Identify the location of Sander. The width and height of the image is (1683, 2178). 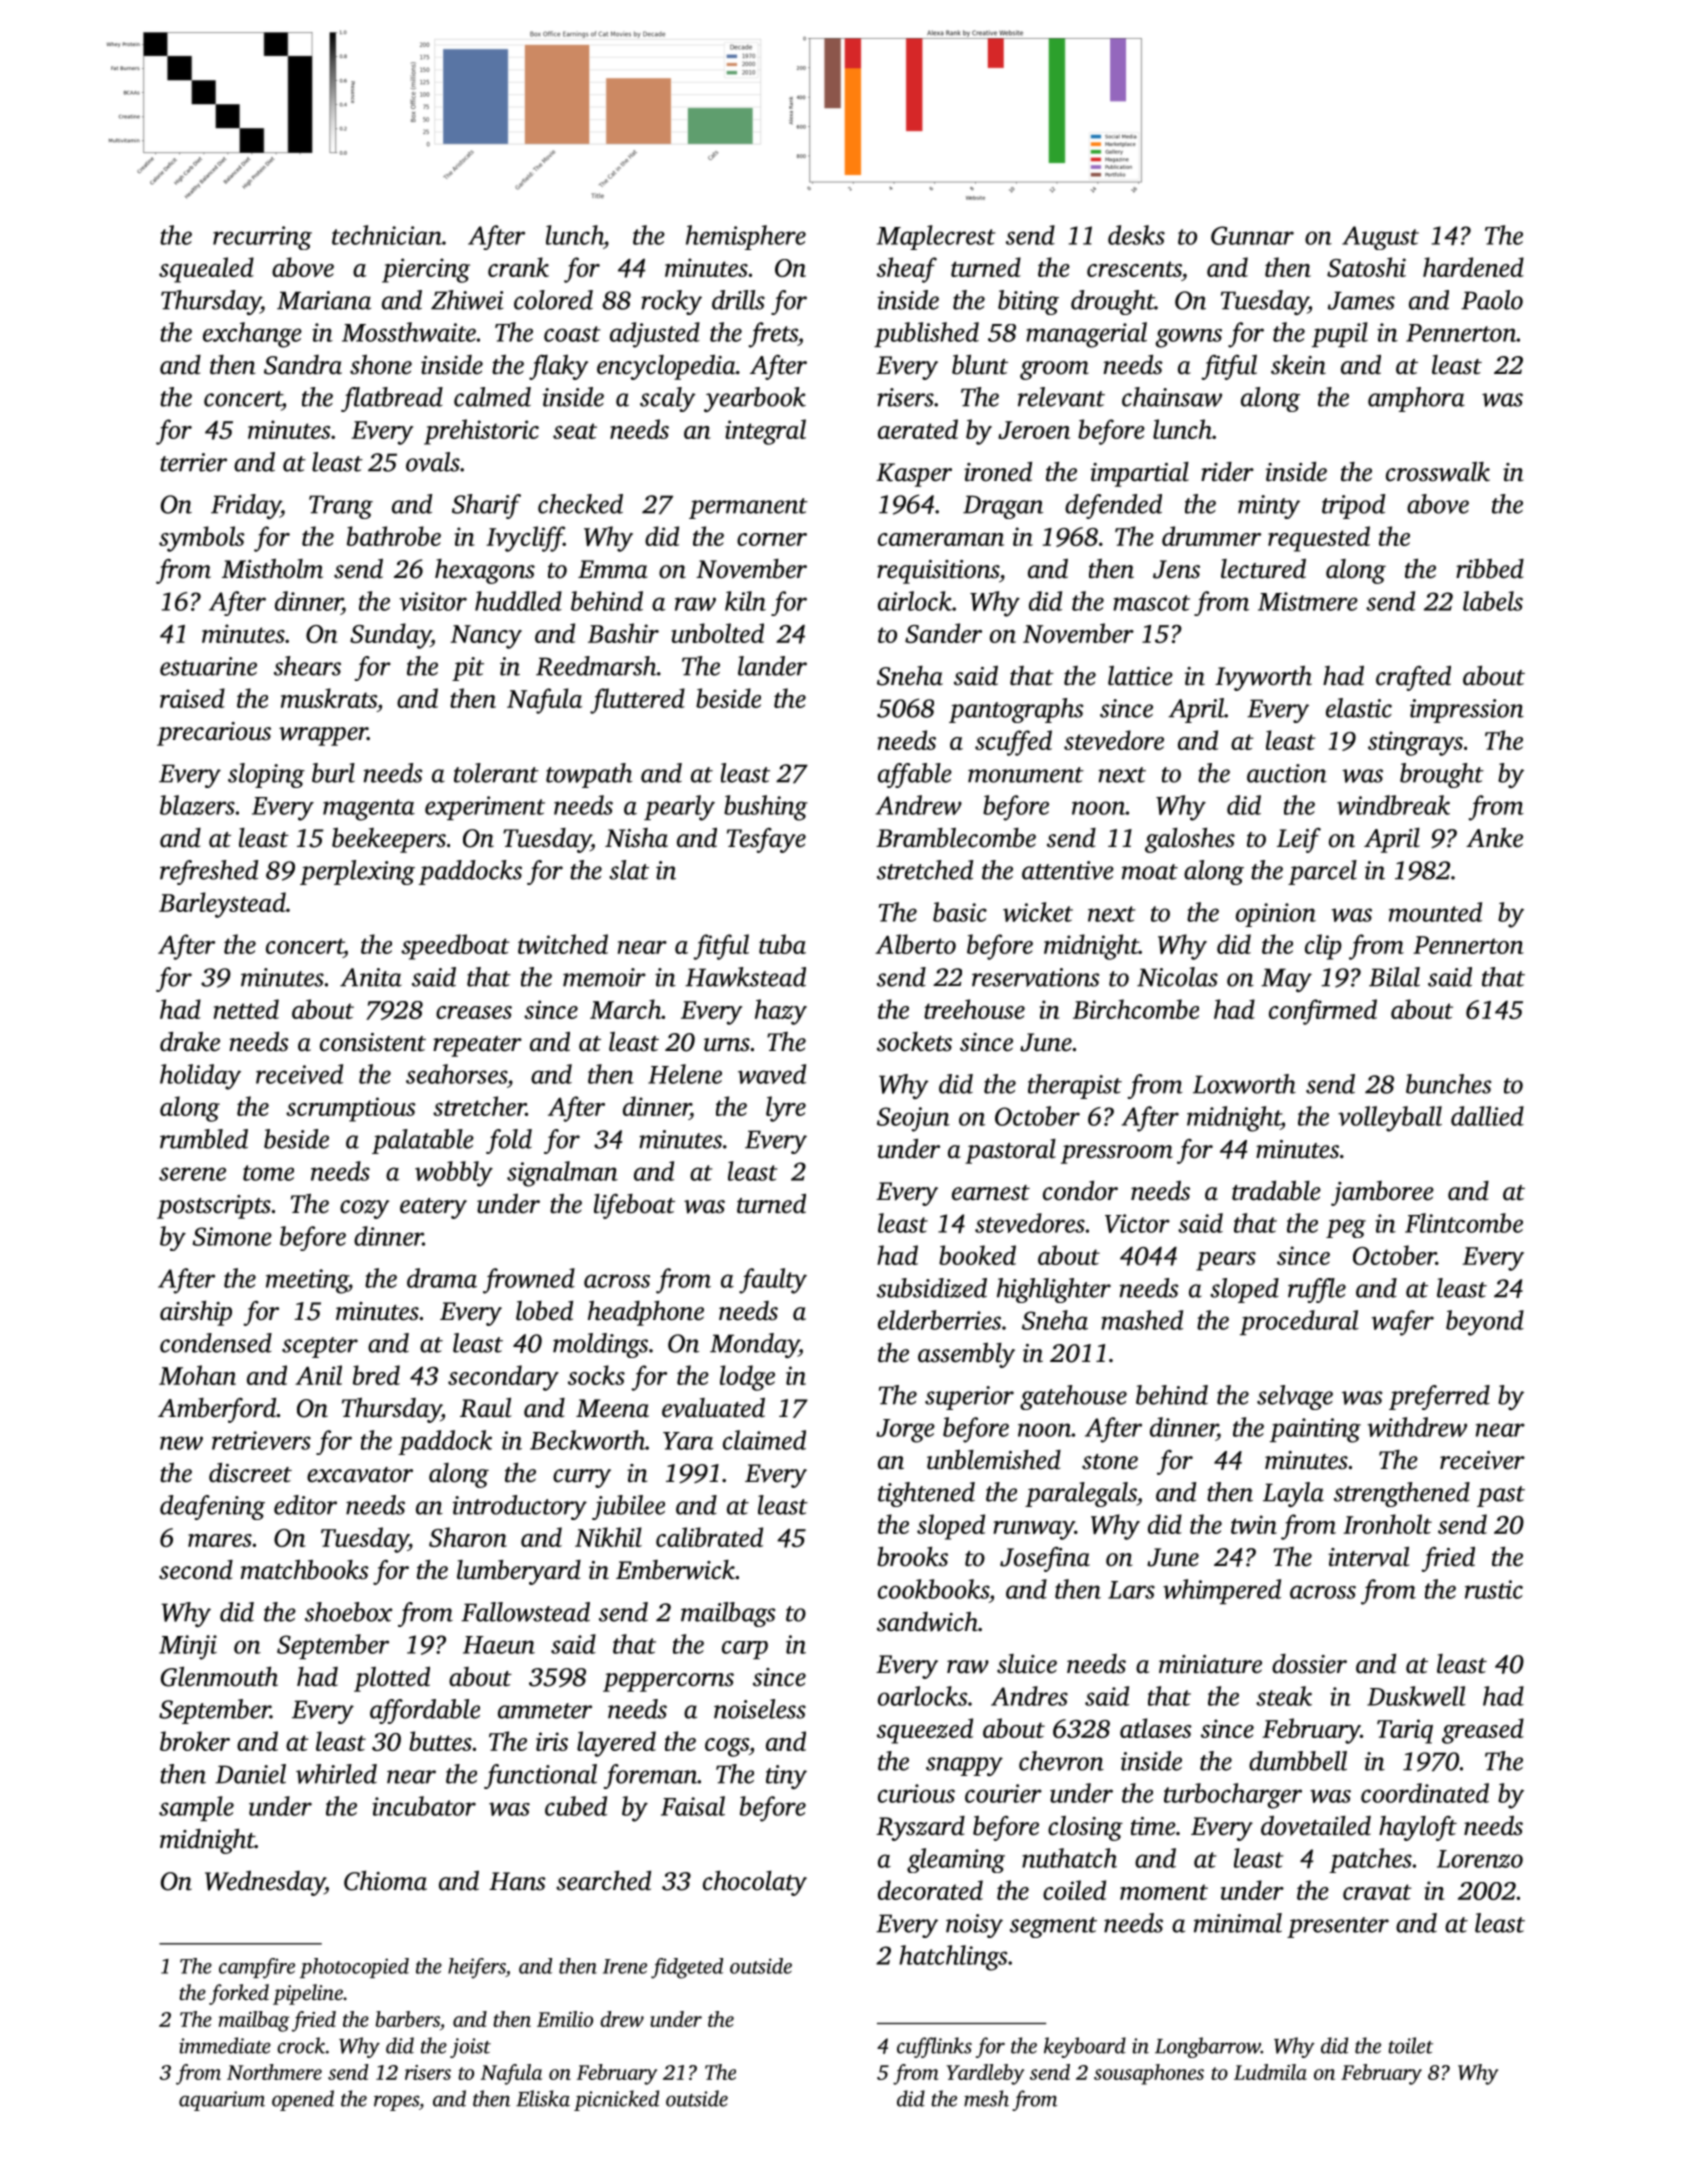
(943, 633).
